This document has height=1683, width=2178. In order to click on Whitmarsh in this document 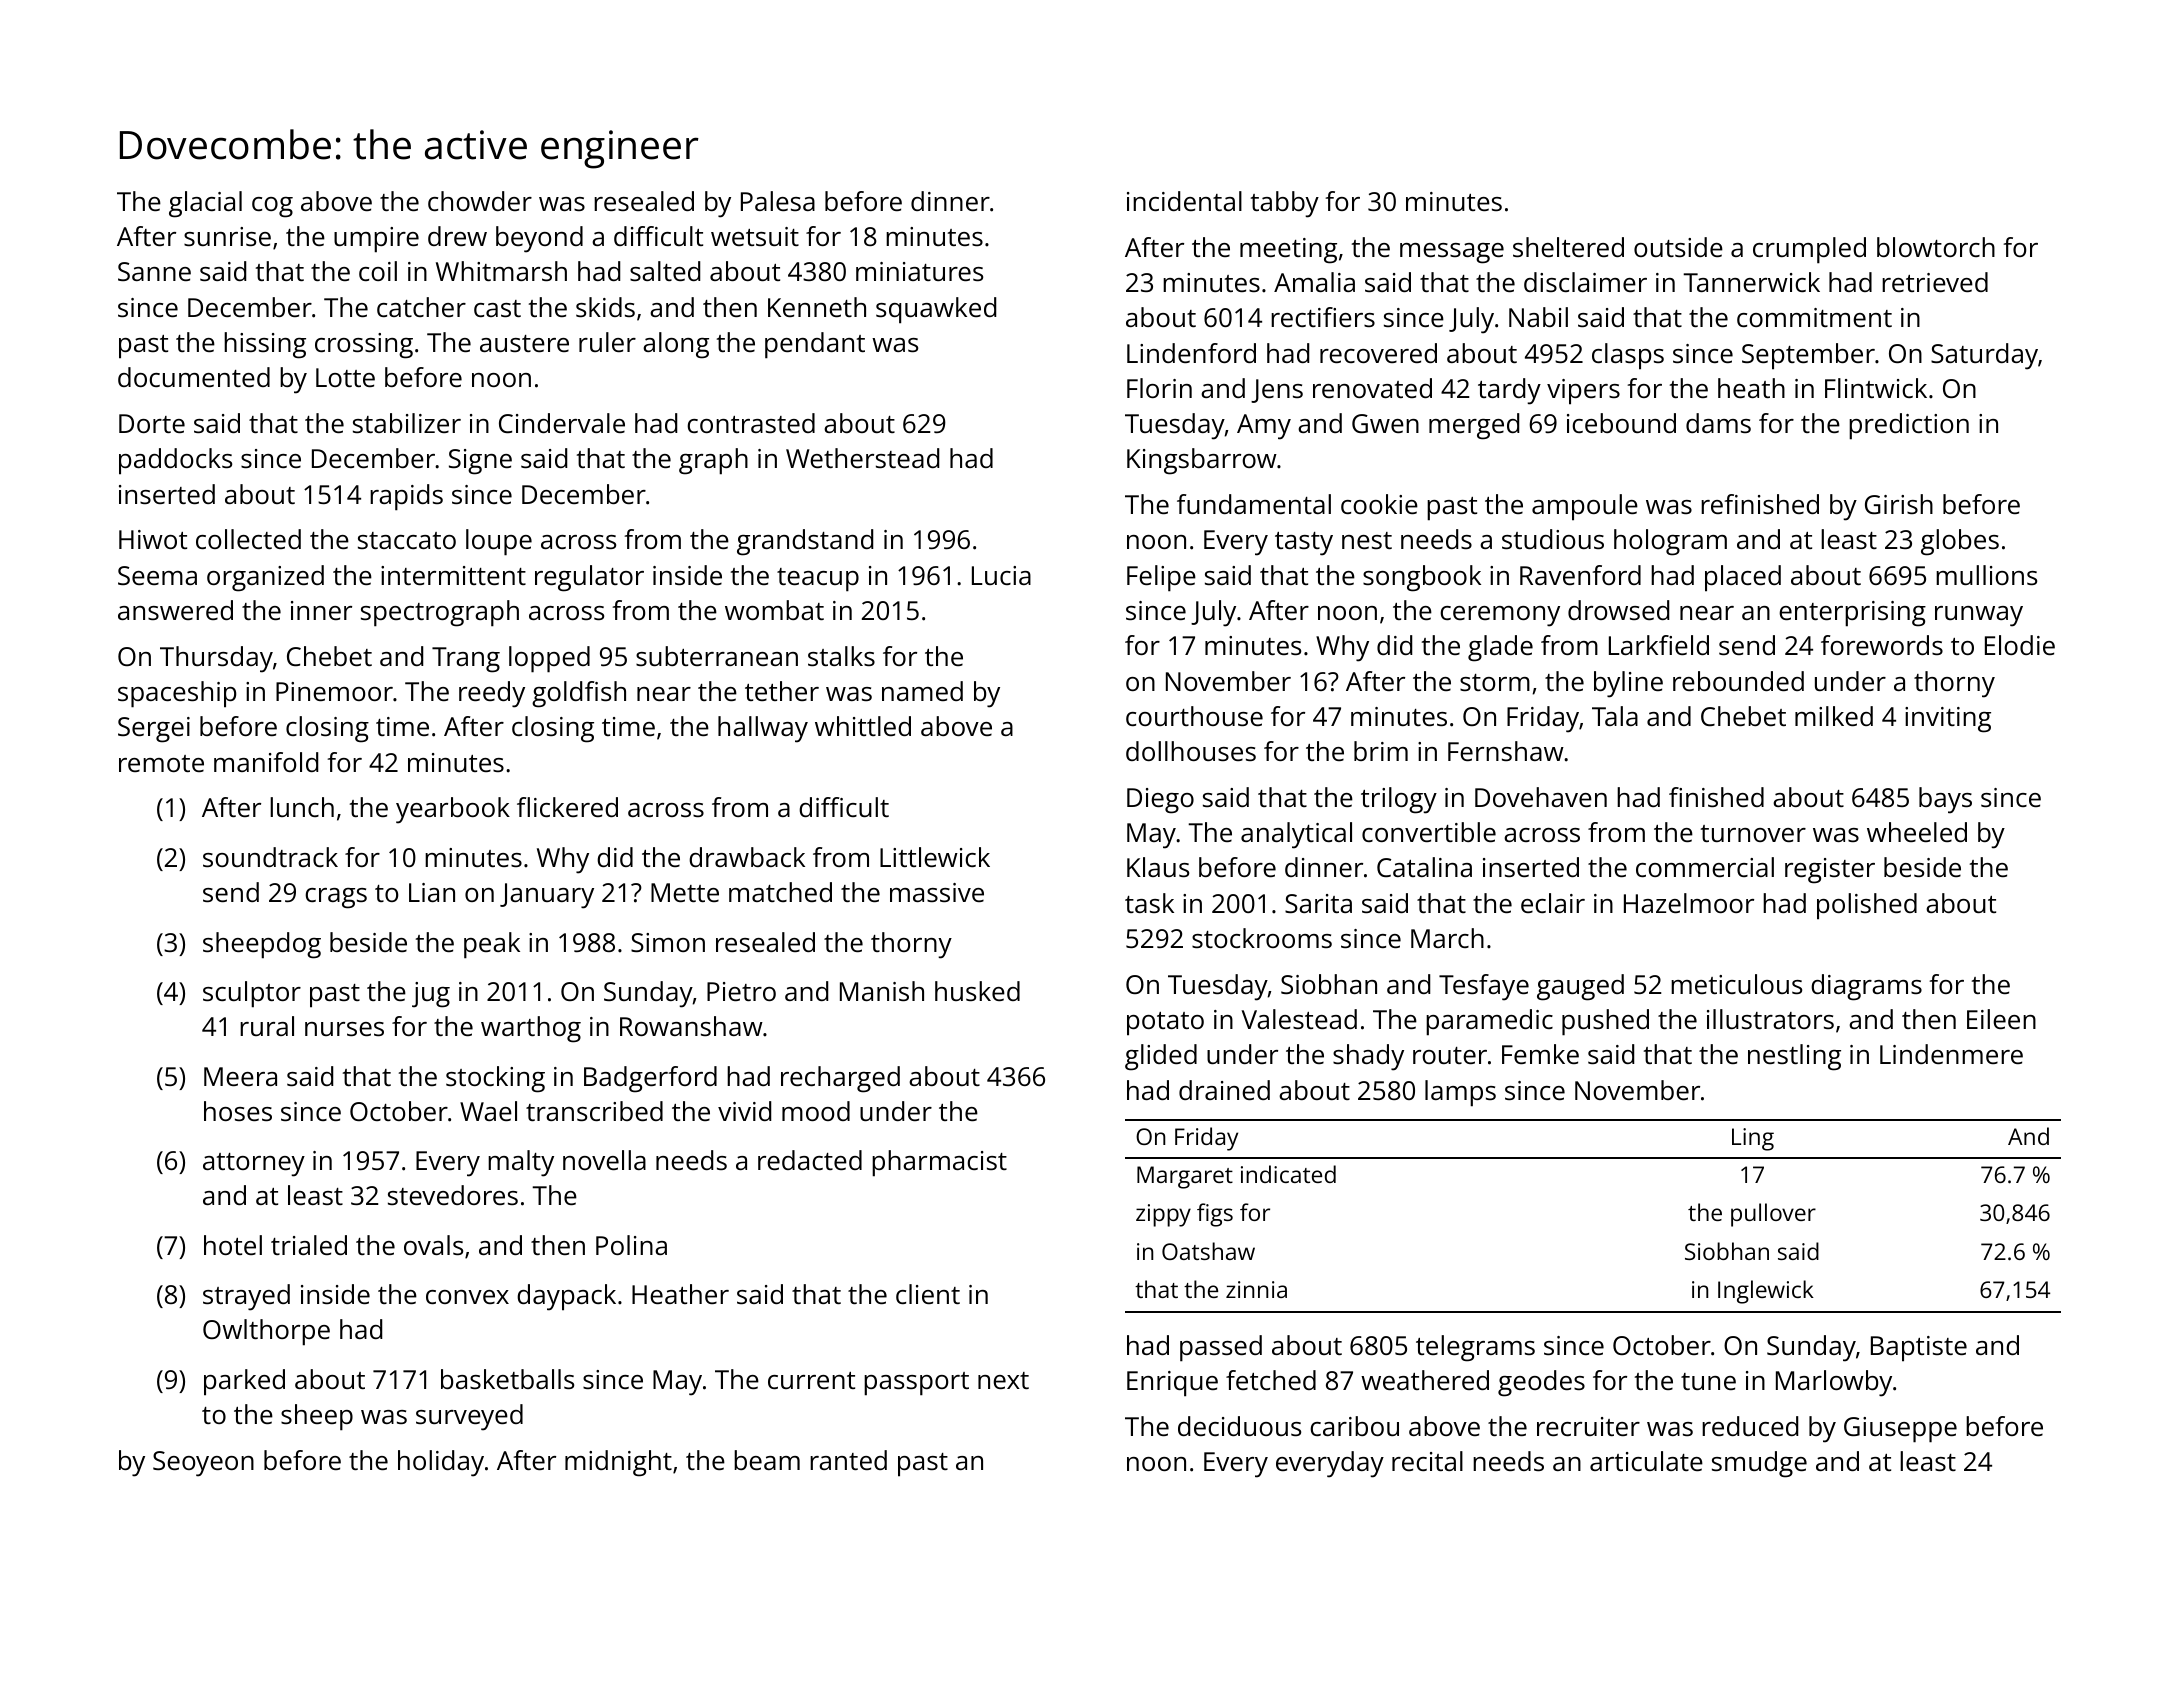, I will do `click(501, 271)`.
